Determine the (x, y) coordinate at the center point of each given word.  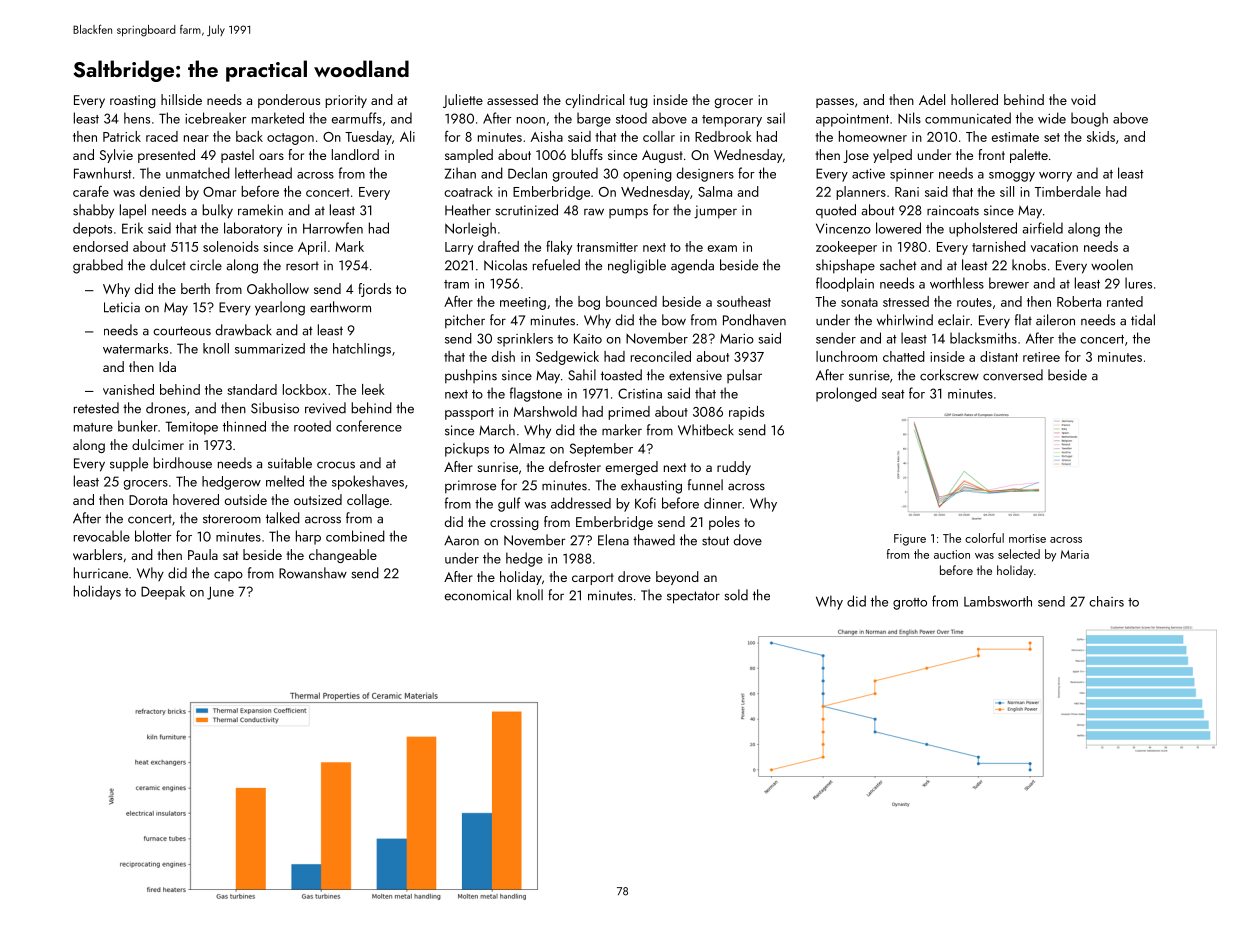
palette (1029, 156)
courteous (182, 331)
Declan (527, 173)
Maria (1075, 554)
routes (974, 302)
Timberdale (1068, 191)
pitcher (465, 321)
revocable (102, 536)
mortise (1027, 538)
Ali (407, 136)
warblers (97, 554)
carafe (91, 191)
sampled (469, 156)
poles (724, 523)
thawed (654, 540)
